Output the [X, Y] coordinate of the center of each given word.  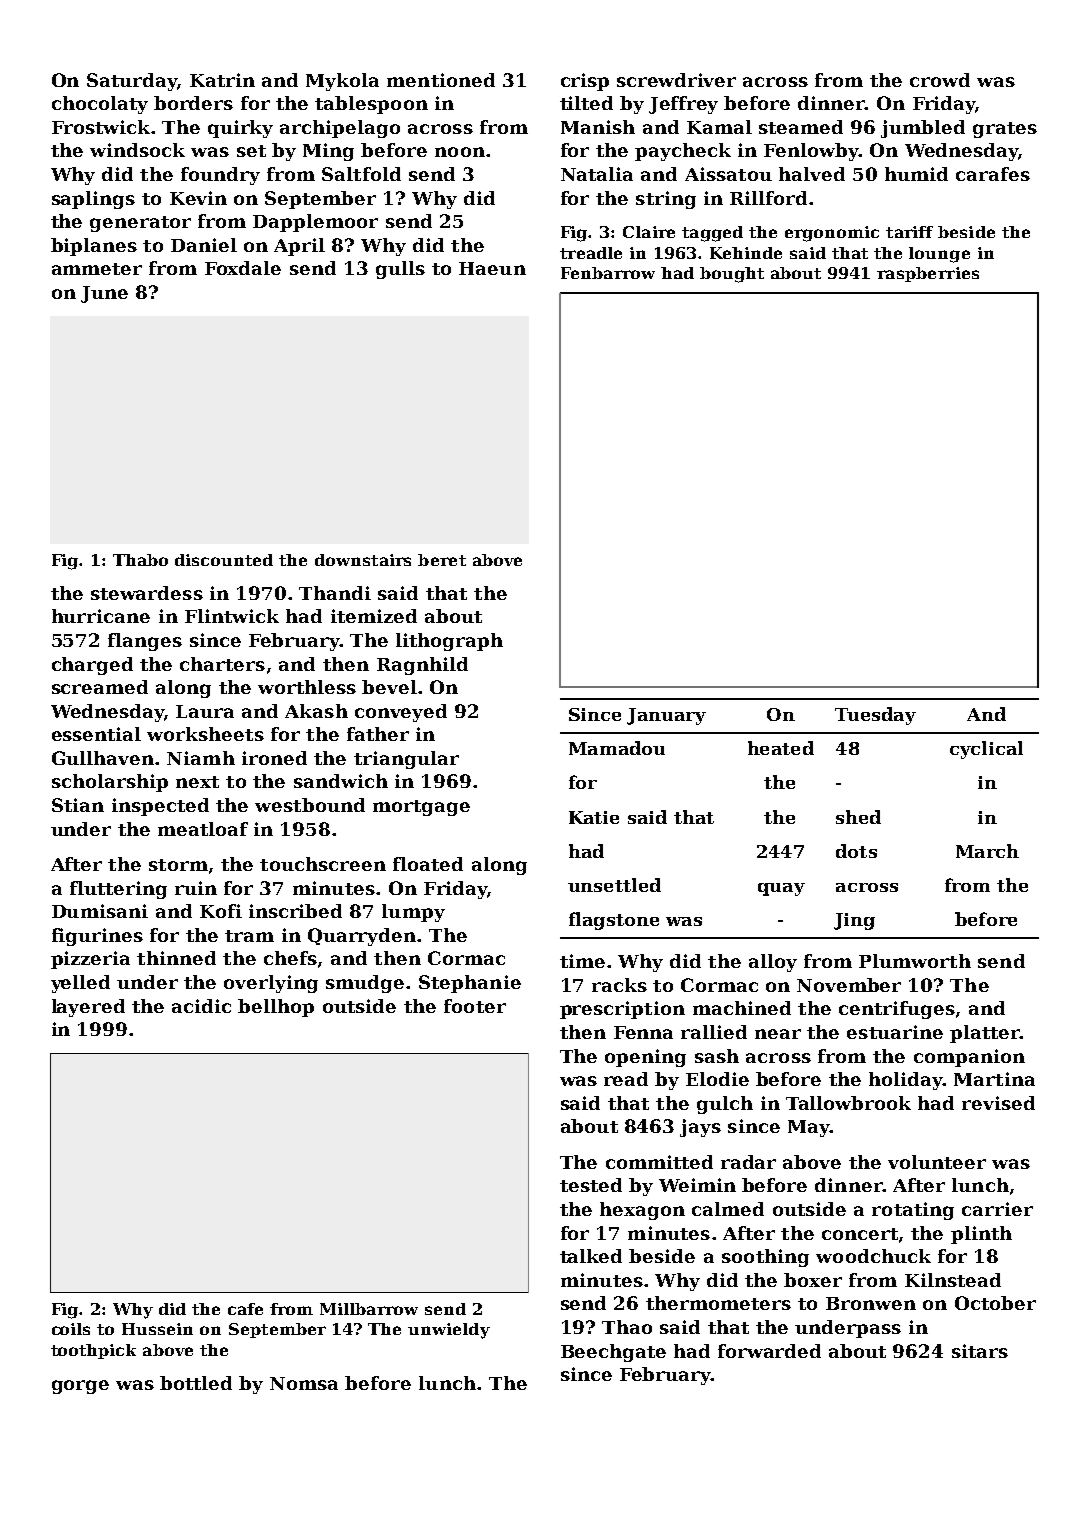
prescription [622, 1010]
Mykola [342, 82]
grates [1005, 130]
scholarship [110, 783]
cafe [245, 1309]
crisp [585, 82]
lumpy [413, 913]
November [849, 985]
